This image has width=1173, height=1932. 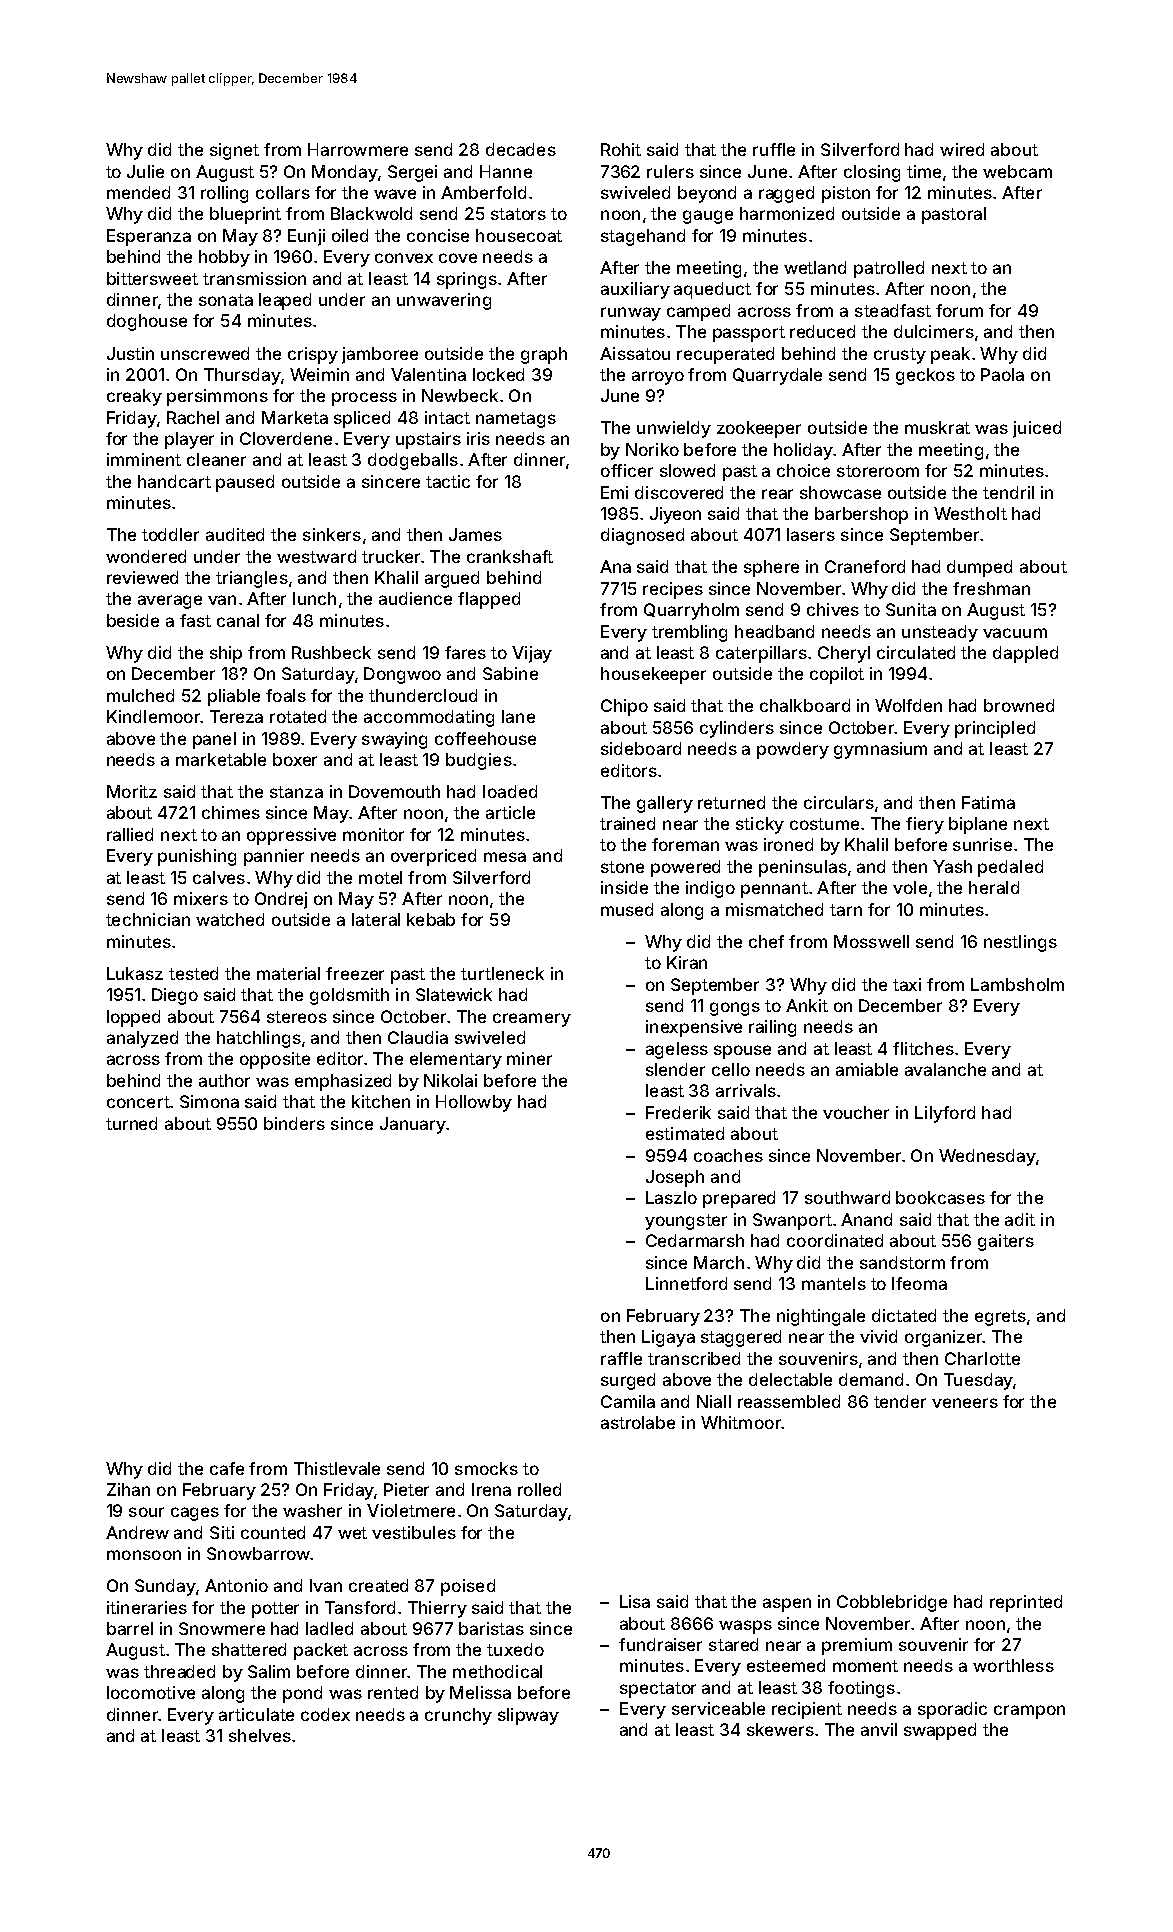 I want to click on crusty, so click(x=900, y=356).
